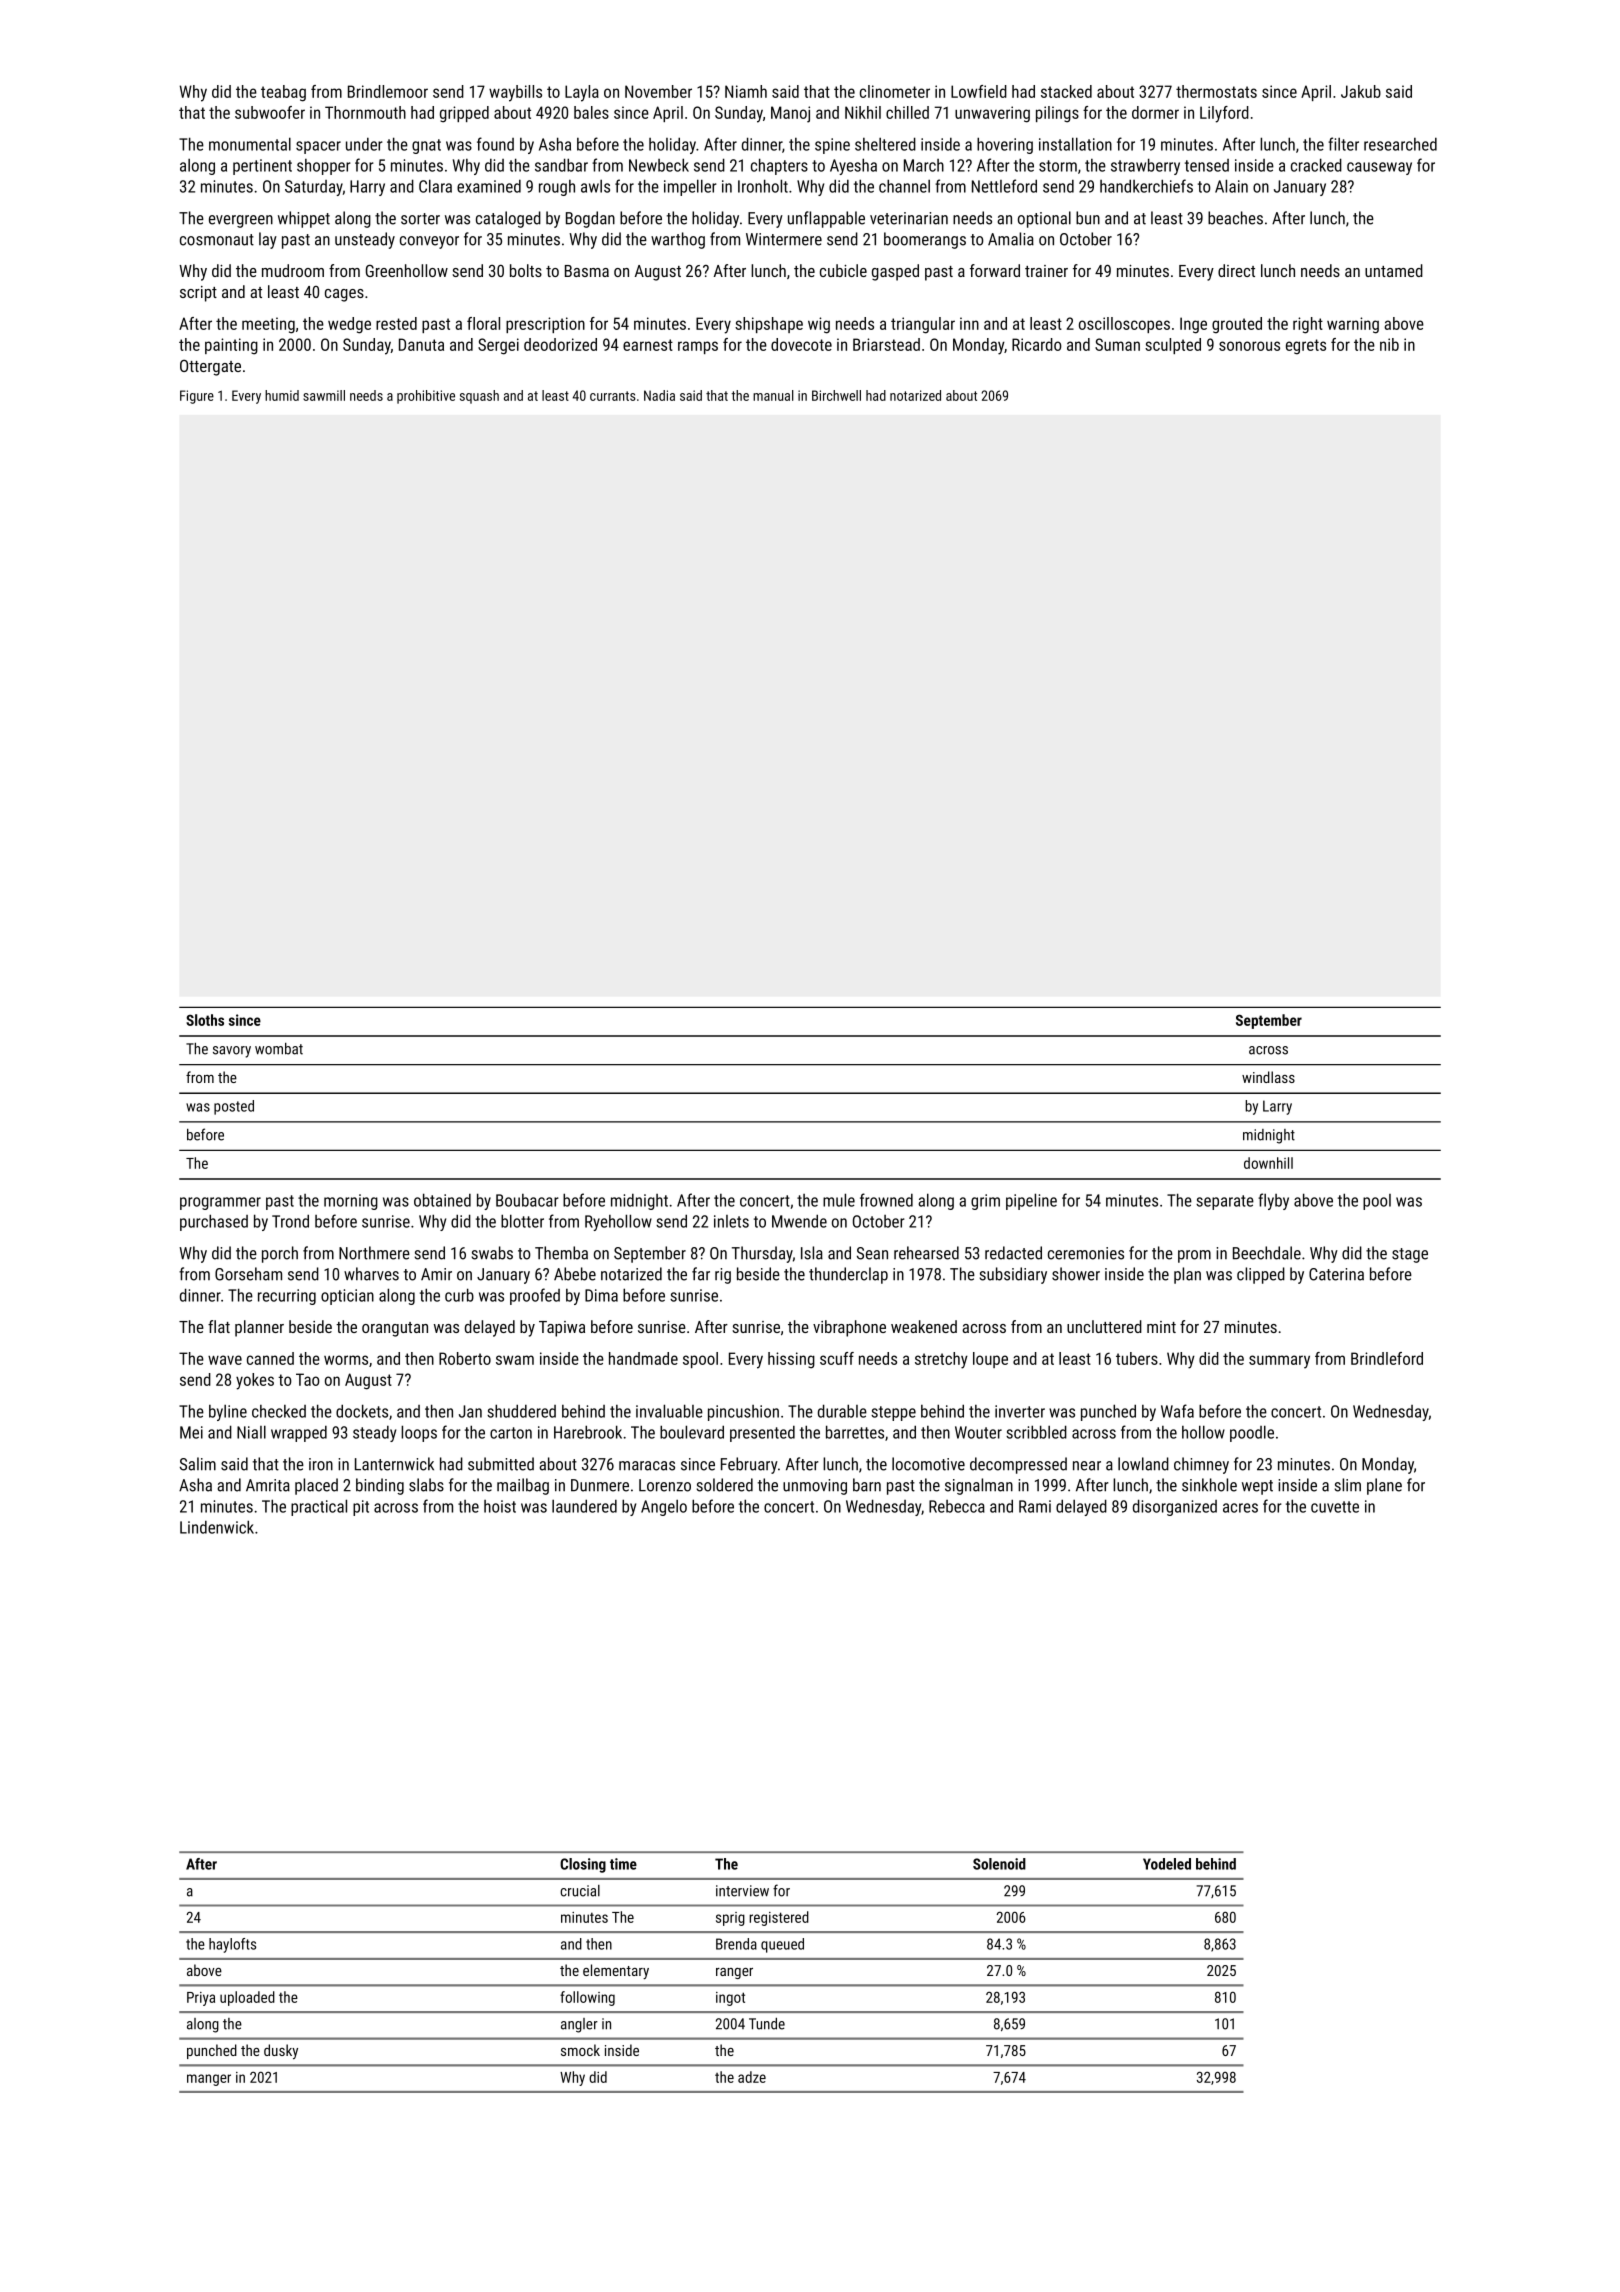 This screenshot has width=1620, height=2292. I want to click on Beechdale, so click(1267, 1253).
